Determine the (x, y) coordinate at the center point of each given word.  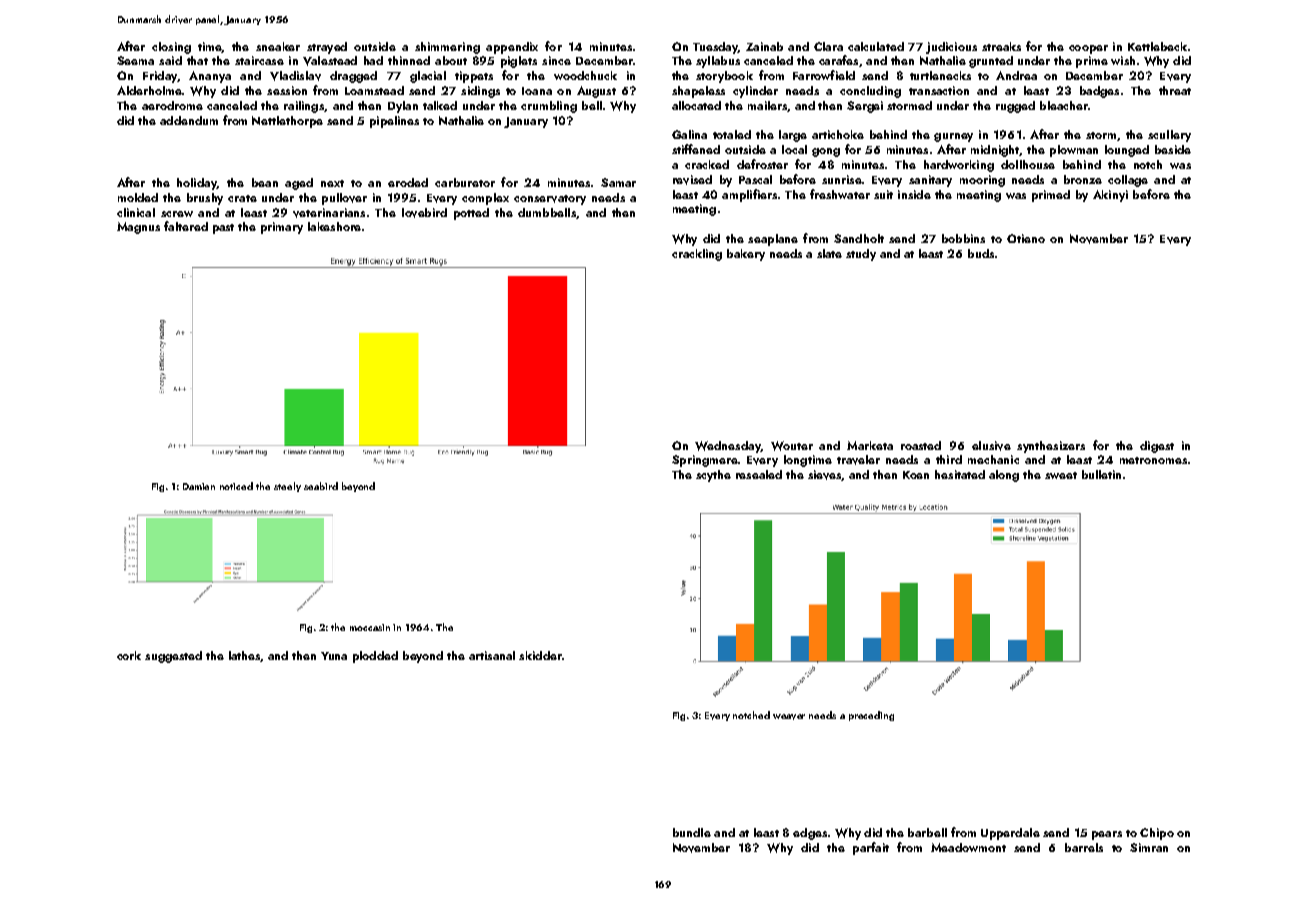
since (556, 60)
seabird (321, 486)
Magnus (138, 228)
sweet (1061, 475)
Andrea (1016, 75)
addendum (189, 120)
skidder (540, 655)
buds (981, 253)
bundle (692, 832)
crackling (697, 255)
